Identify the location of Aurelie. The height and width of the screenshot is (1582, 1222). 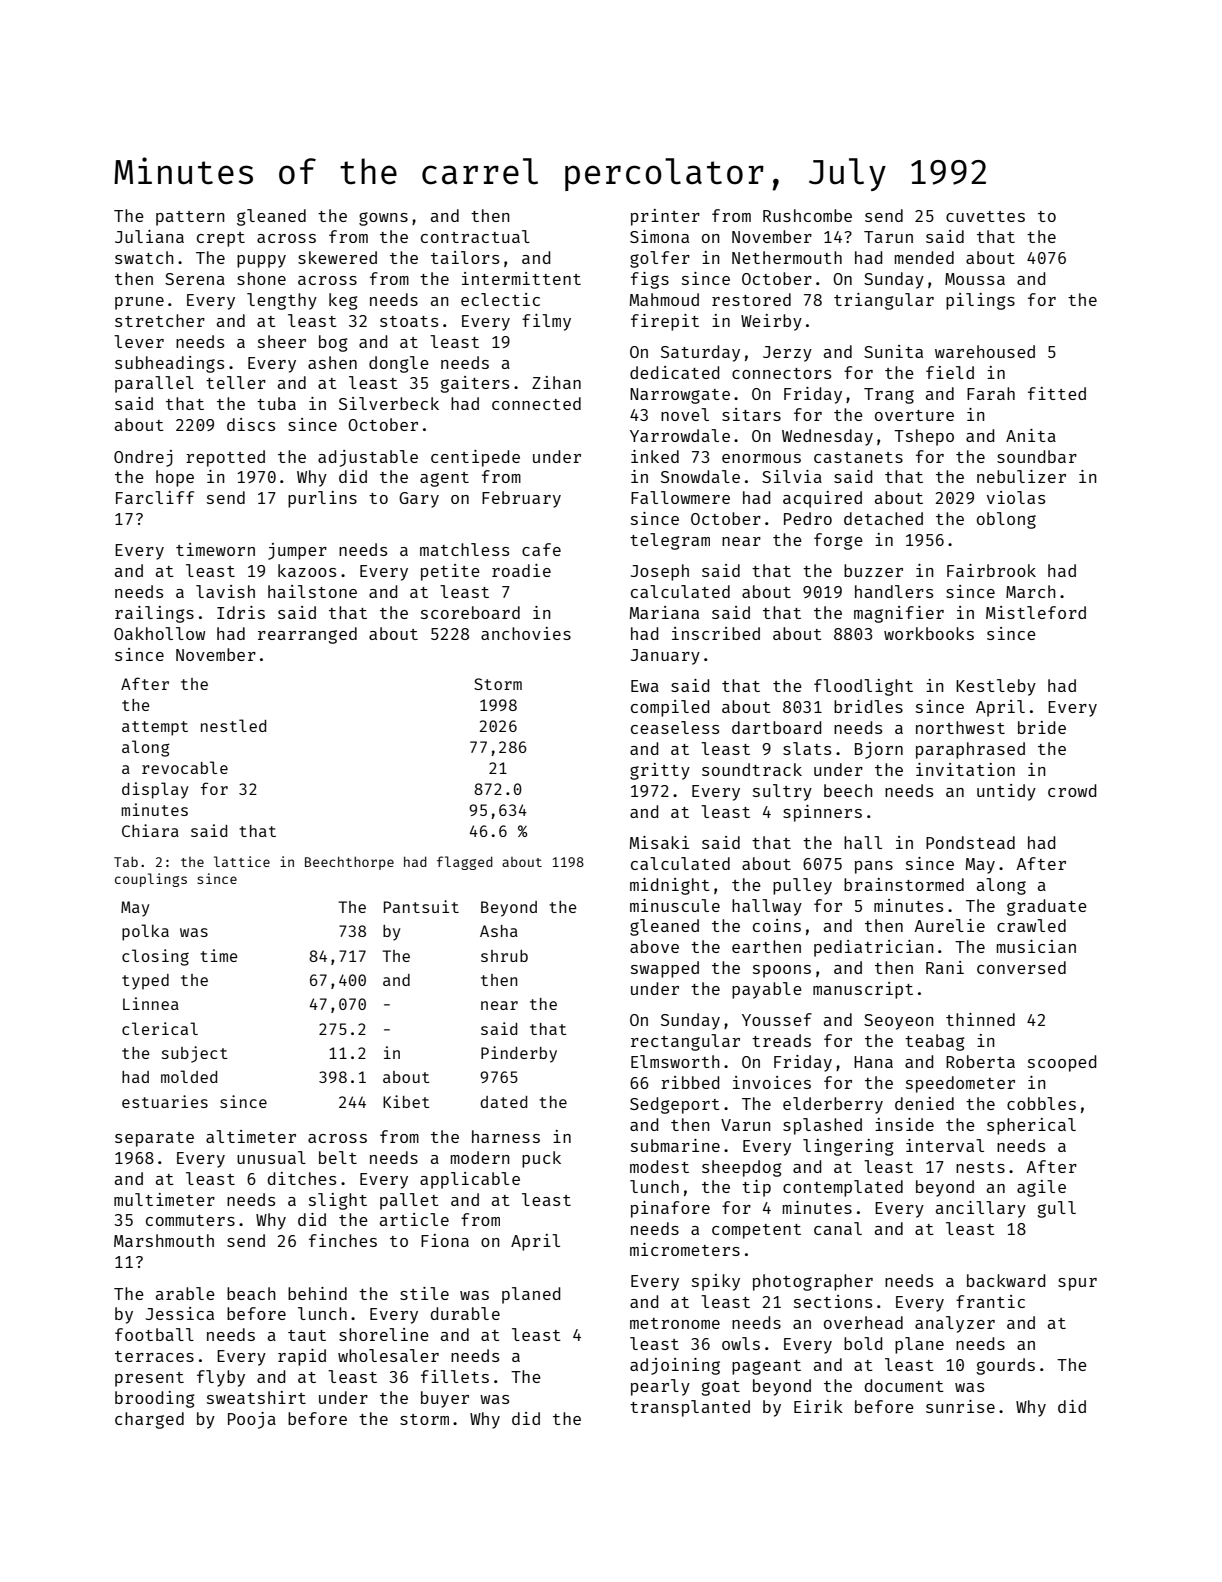
(949, 925).
